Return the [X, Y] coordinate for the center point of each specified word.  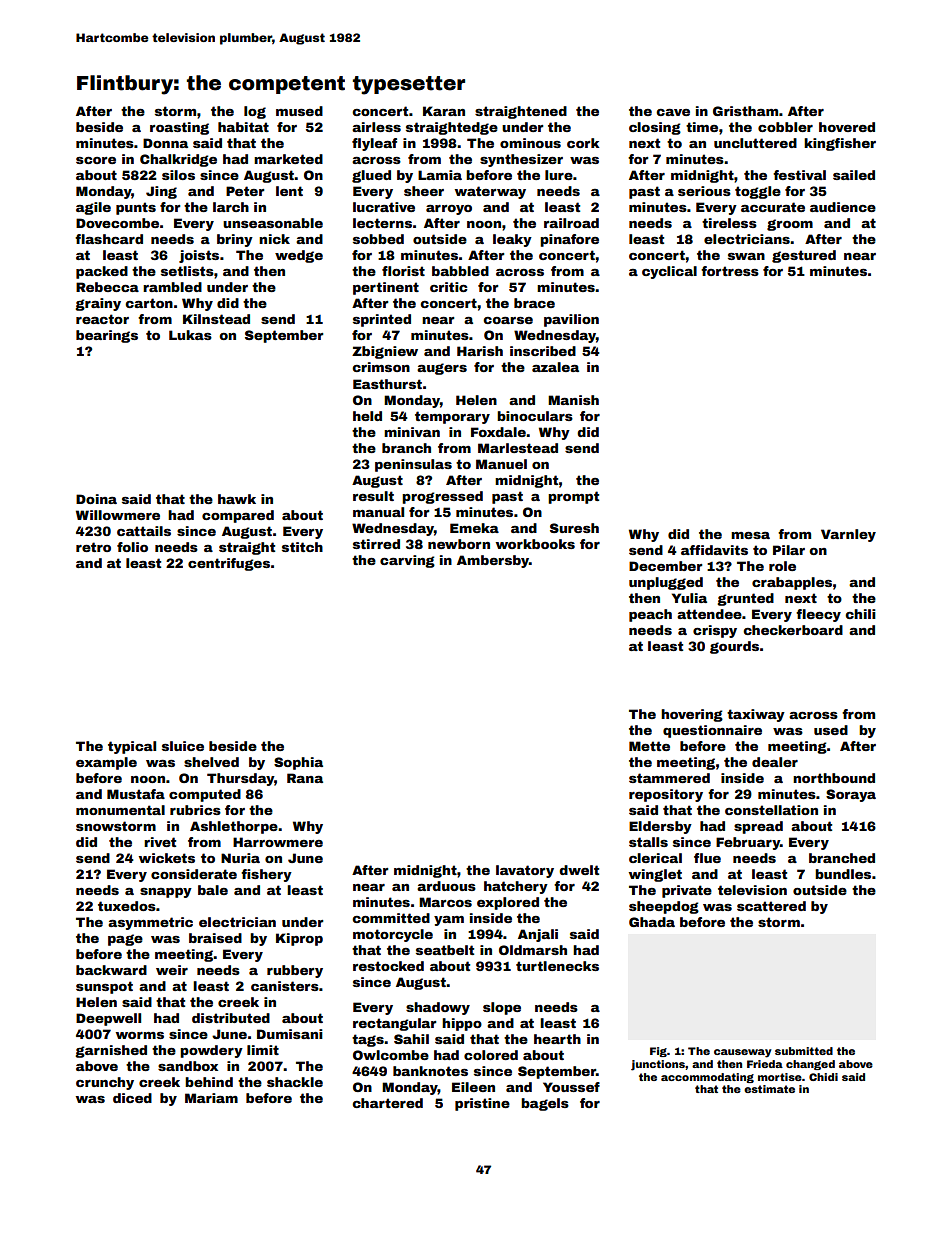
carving [407, 561]
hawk [237, 499]
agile [93, 208]
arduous [446, 886]
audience [843, 207]
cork [583, 143]
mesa [750, 535]
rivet [160, 842]
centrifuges [229, 564]
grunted [745, 599]
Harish [480, 351]
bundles [843, 874]
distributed [231, 1018]
